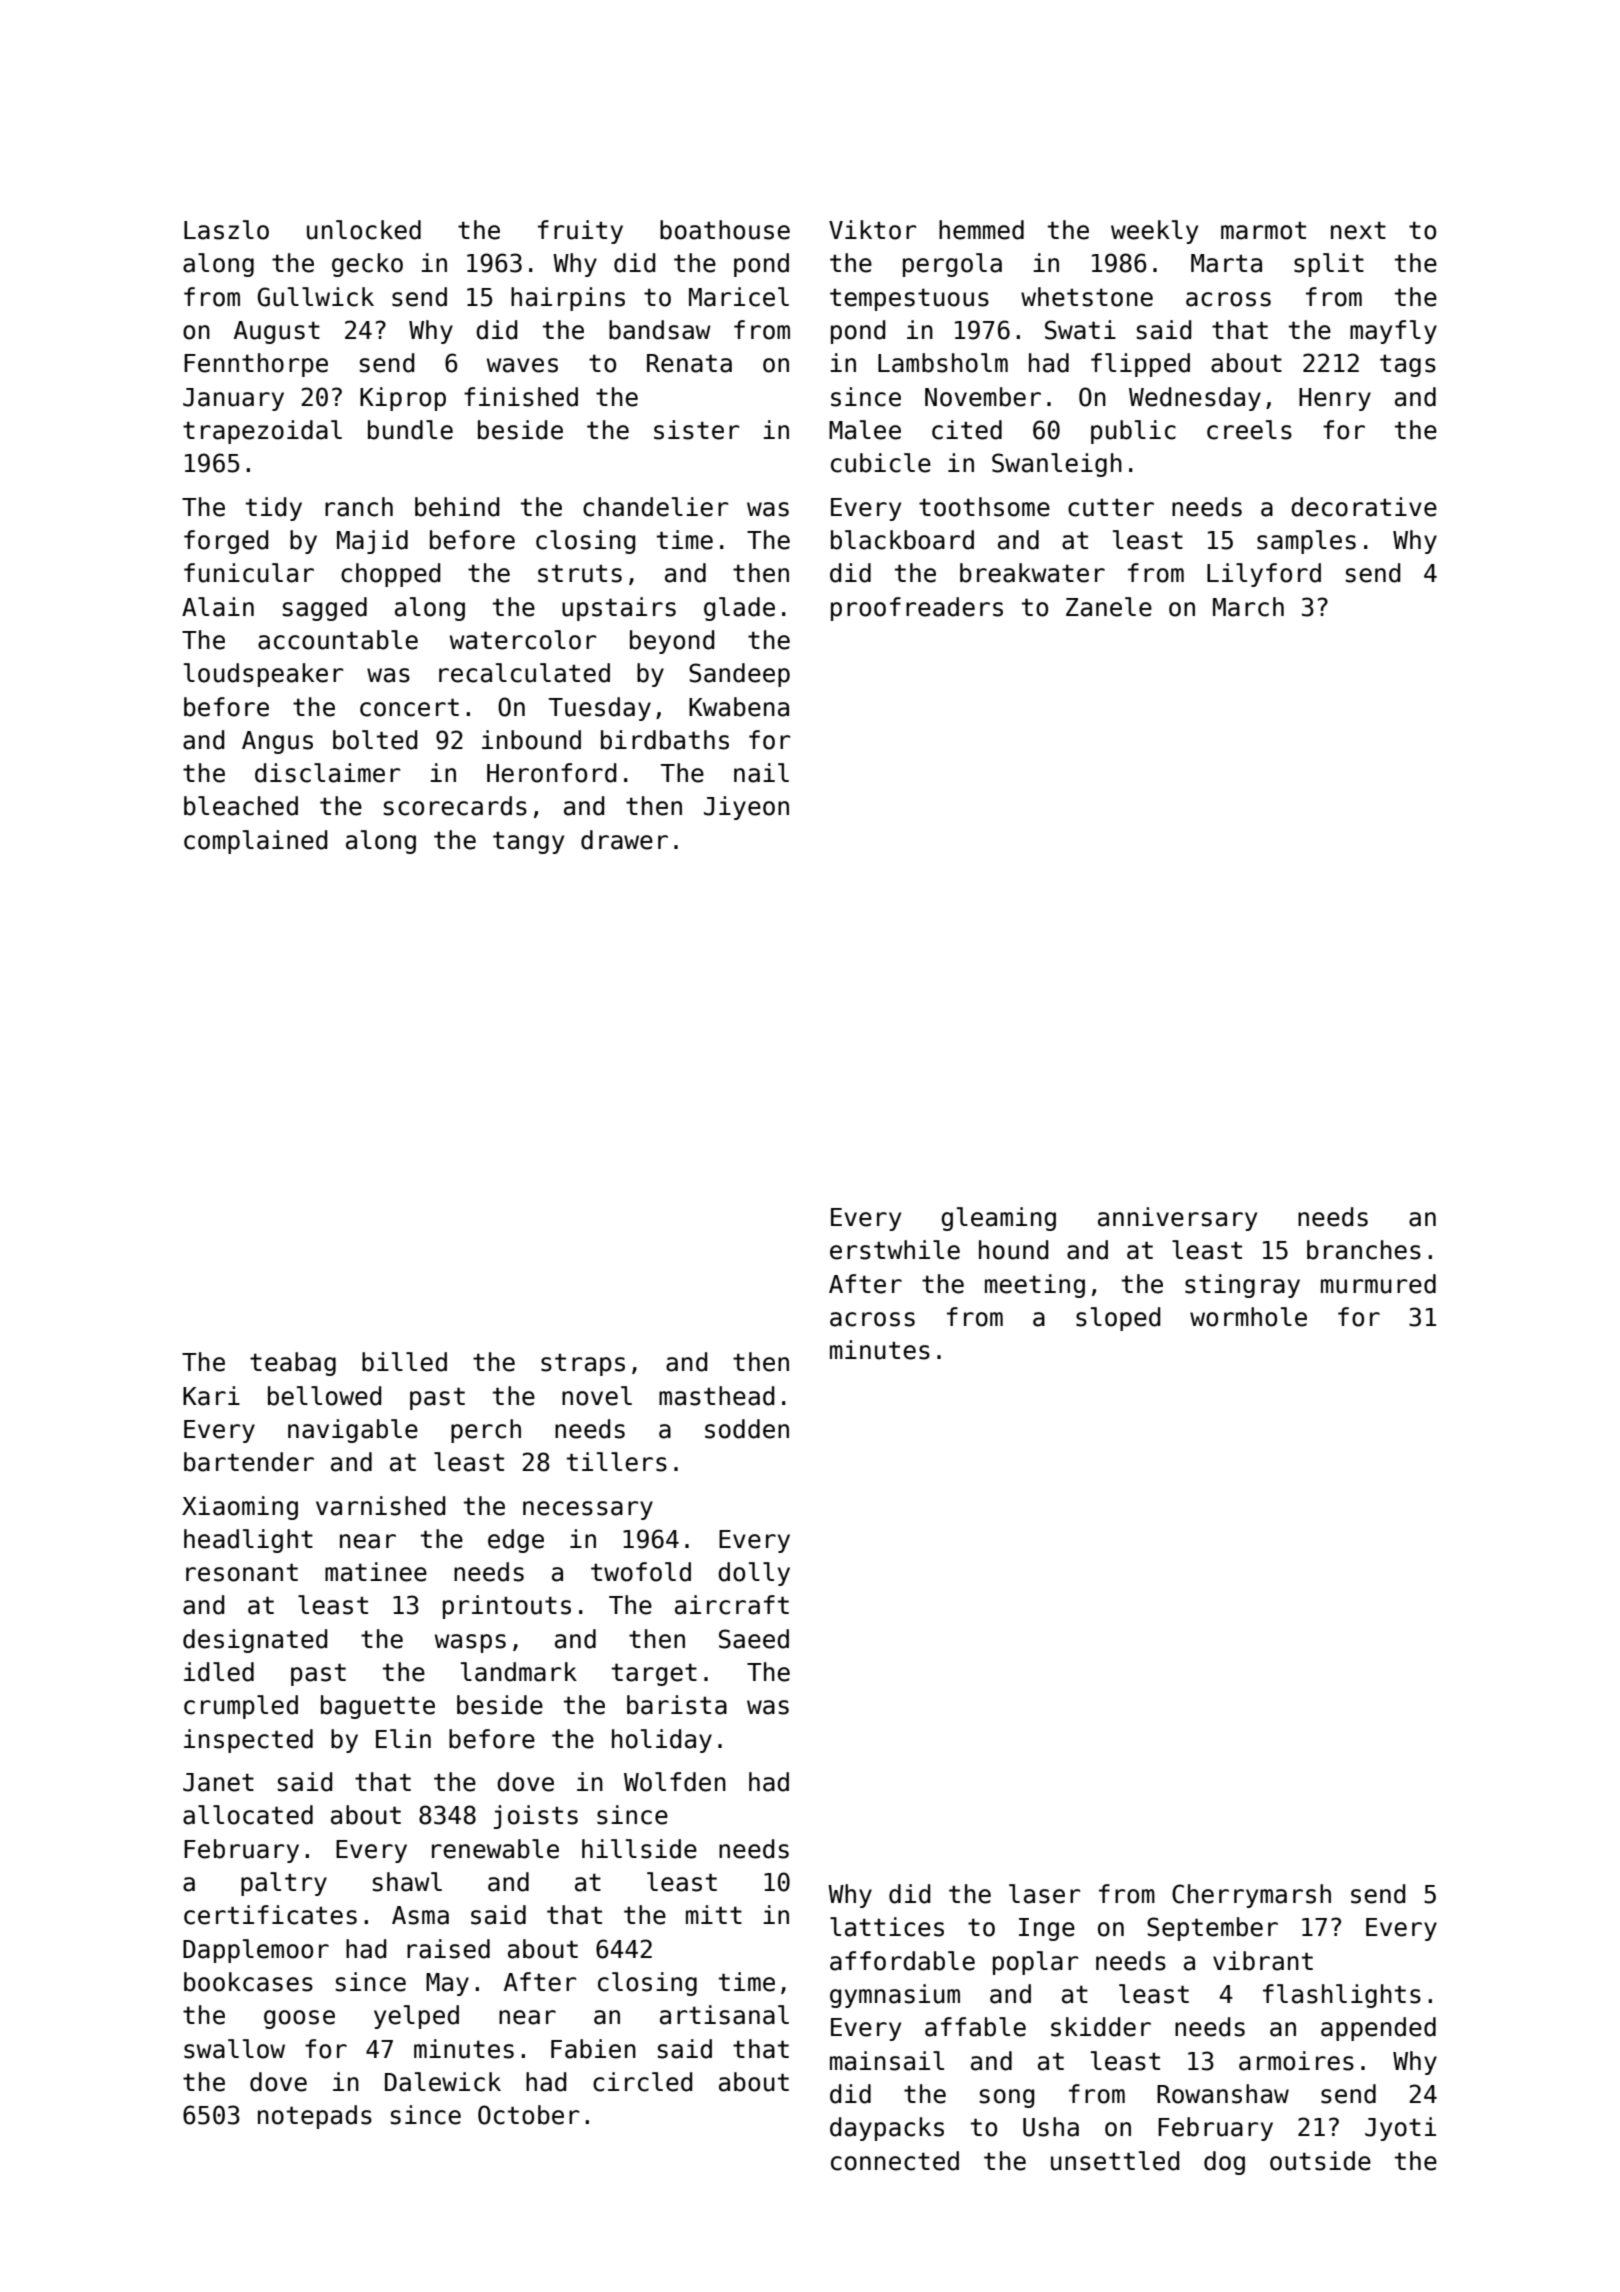 The image size is (1620, 2292). I want to click on weekly, so click(1154, 232).
